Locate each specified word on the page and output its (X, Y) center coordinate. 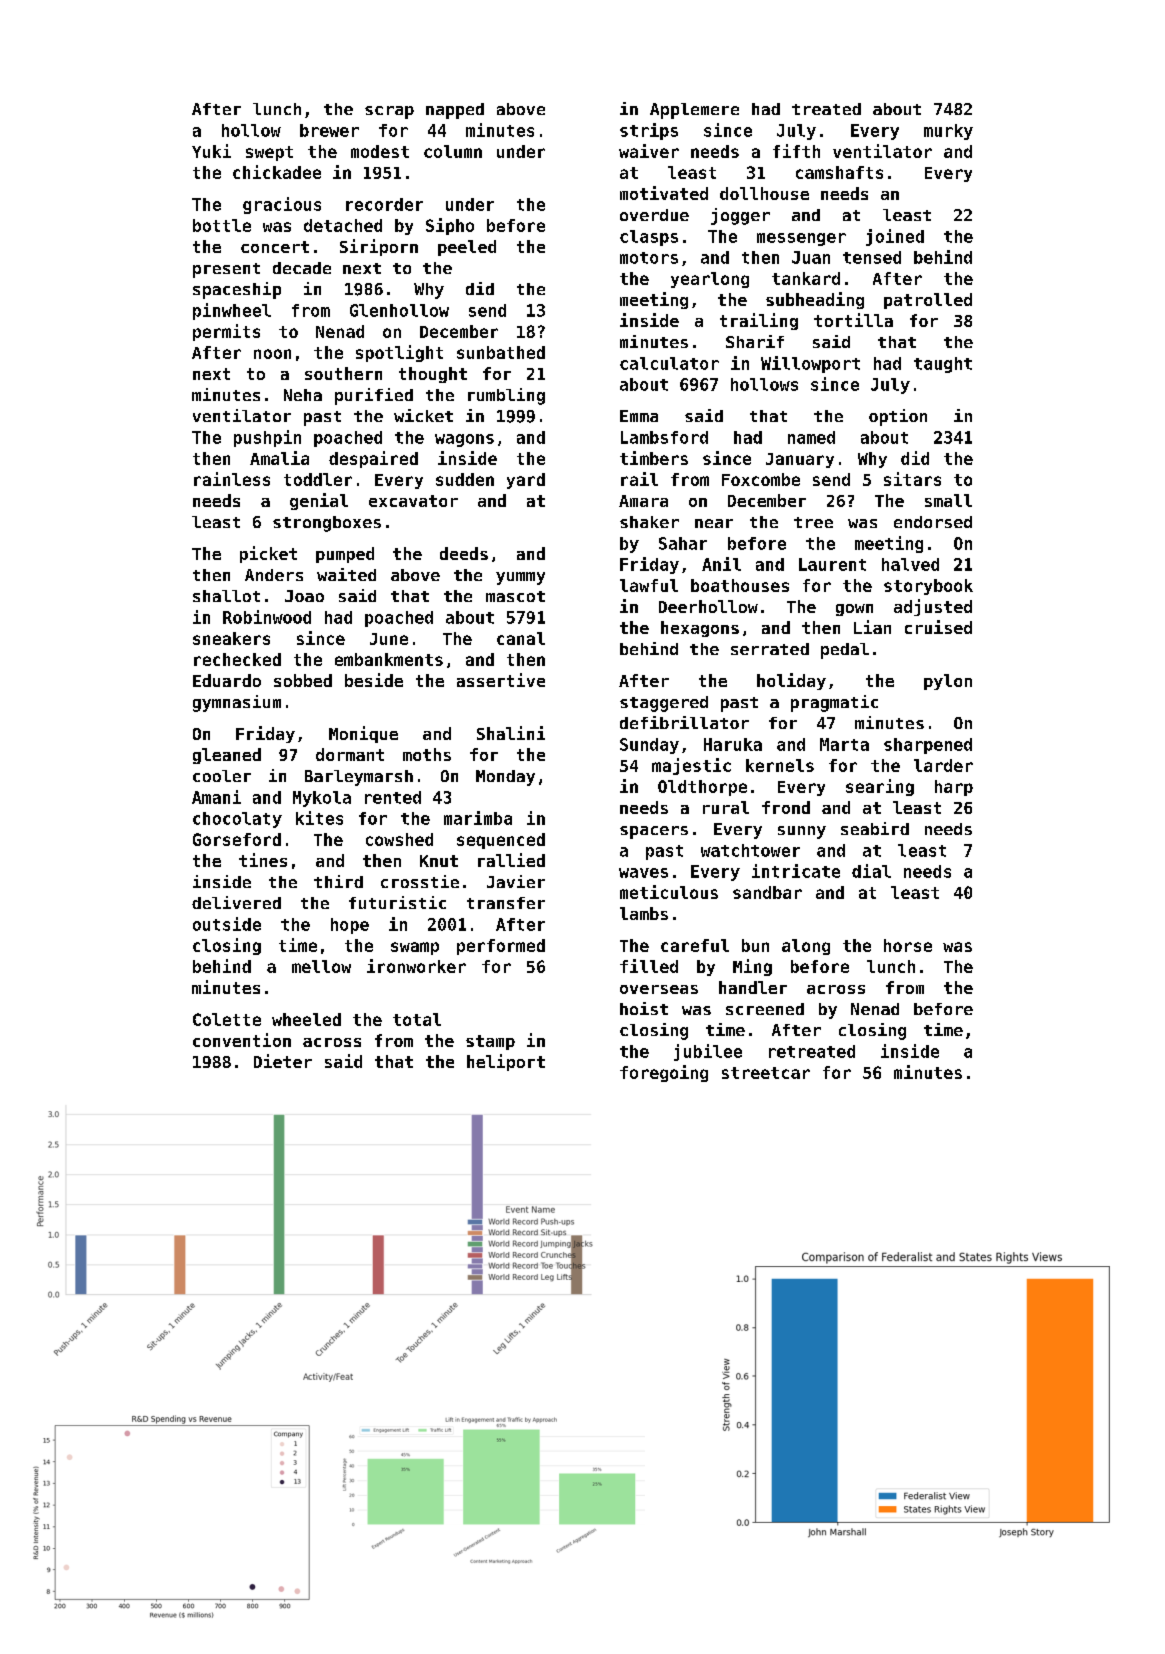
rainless (232, 479)
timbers (654, 458)
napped (455, 111)
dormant (350, 754)
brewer (329, 130)
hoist (644, 1008)
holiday (791, 681)
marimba (478, 818)
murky (948, 132)
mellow (321, 966)
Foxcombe (761, 479)
